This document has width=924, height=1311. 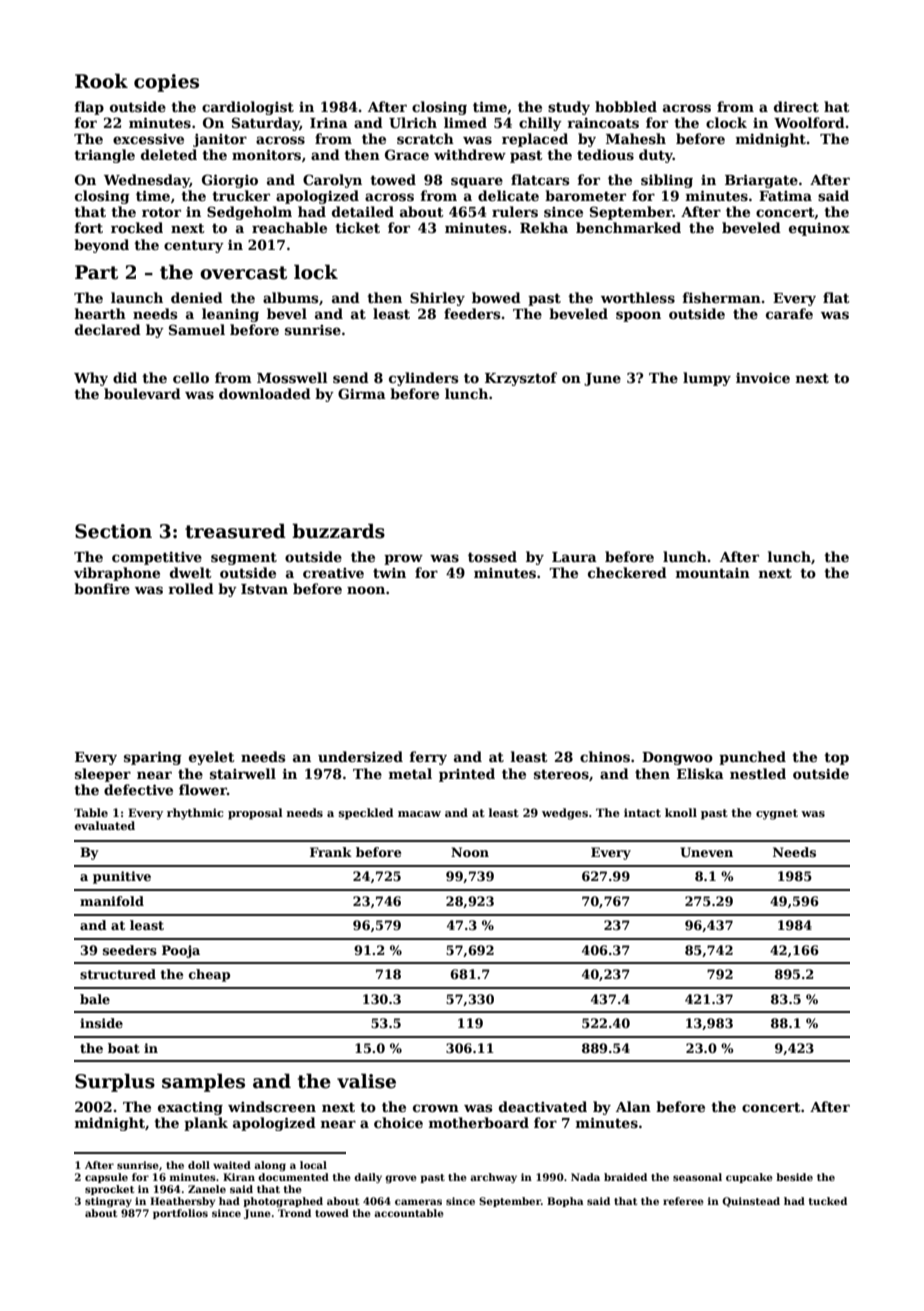 What do you see at coordinates (796, 106) in the document?
I see `direct` at bounding box center [796, 106].
